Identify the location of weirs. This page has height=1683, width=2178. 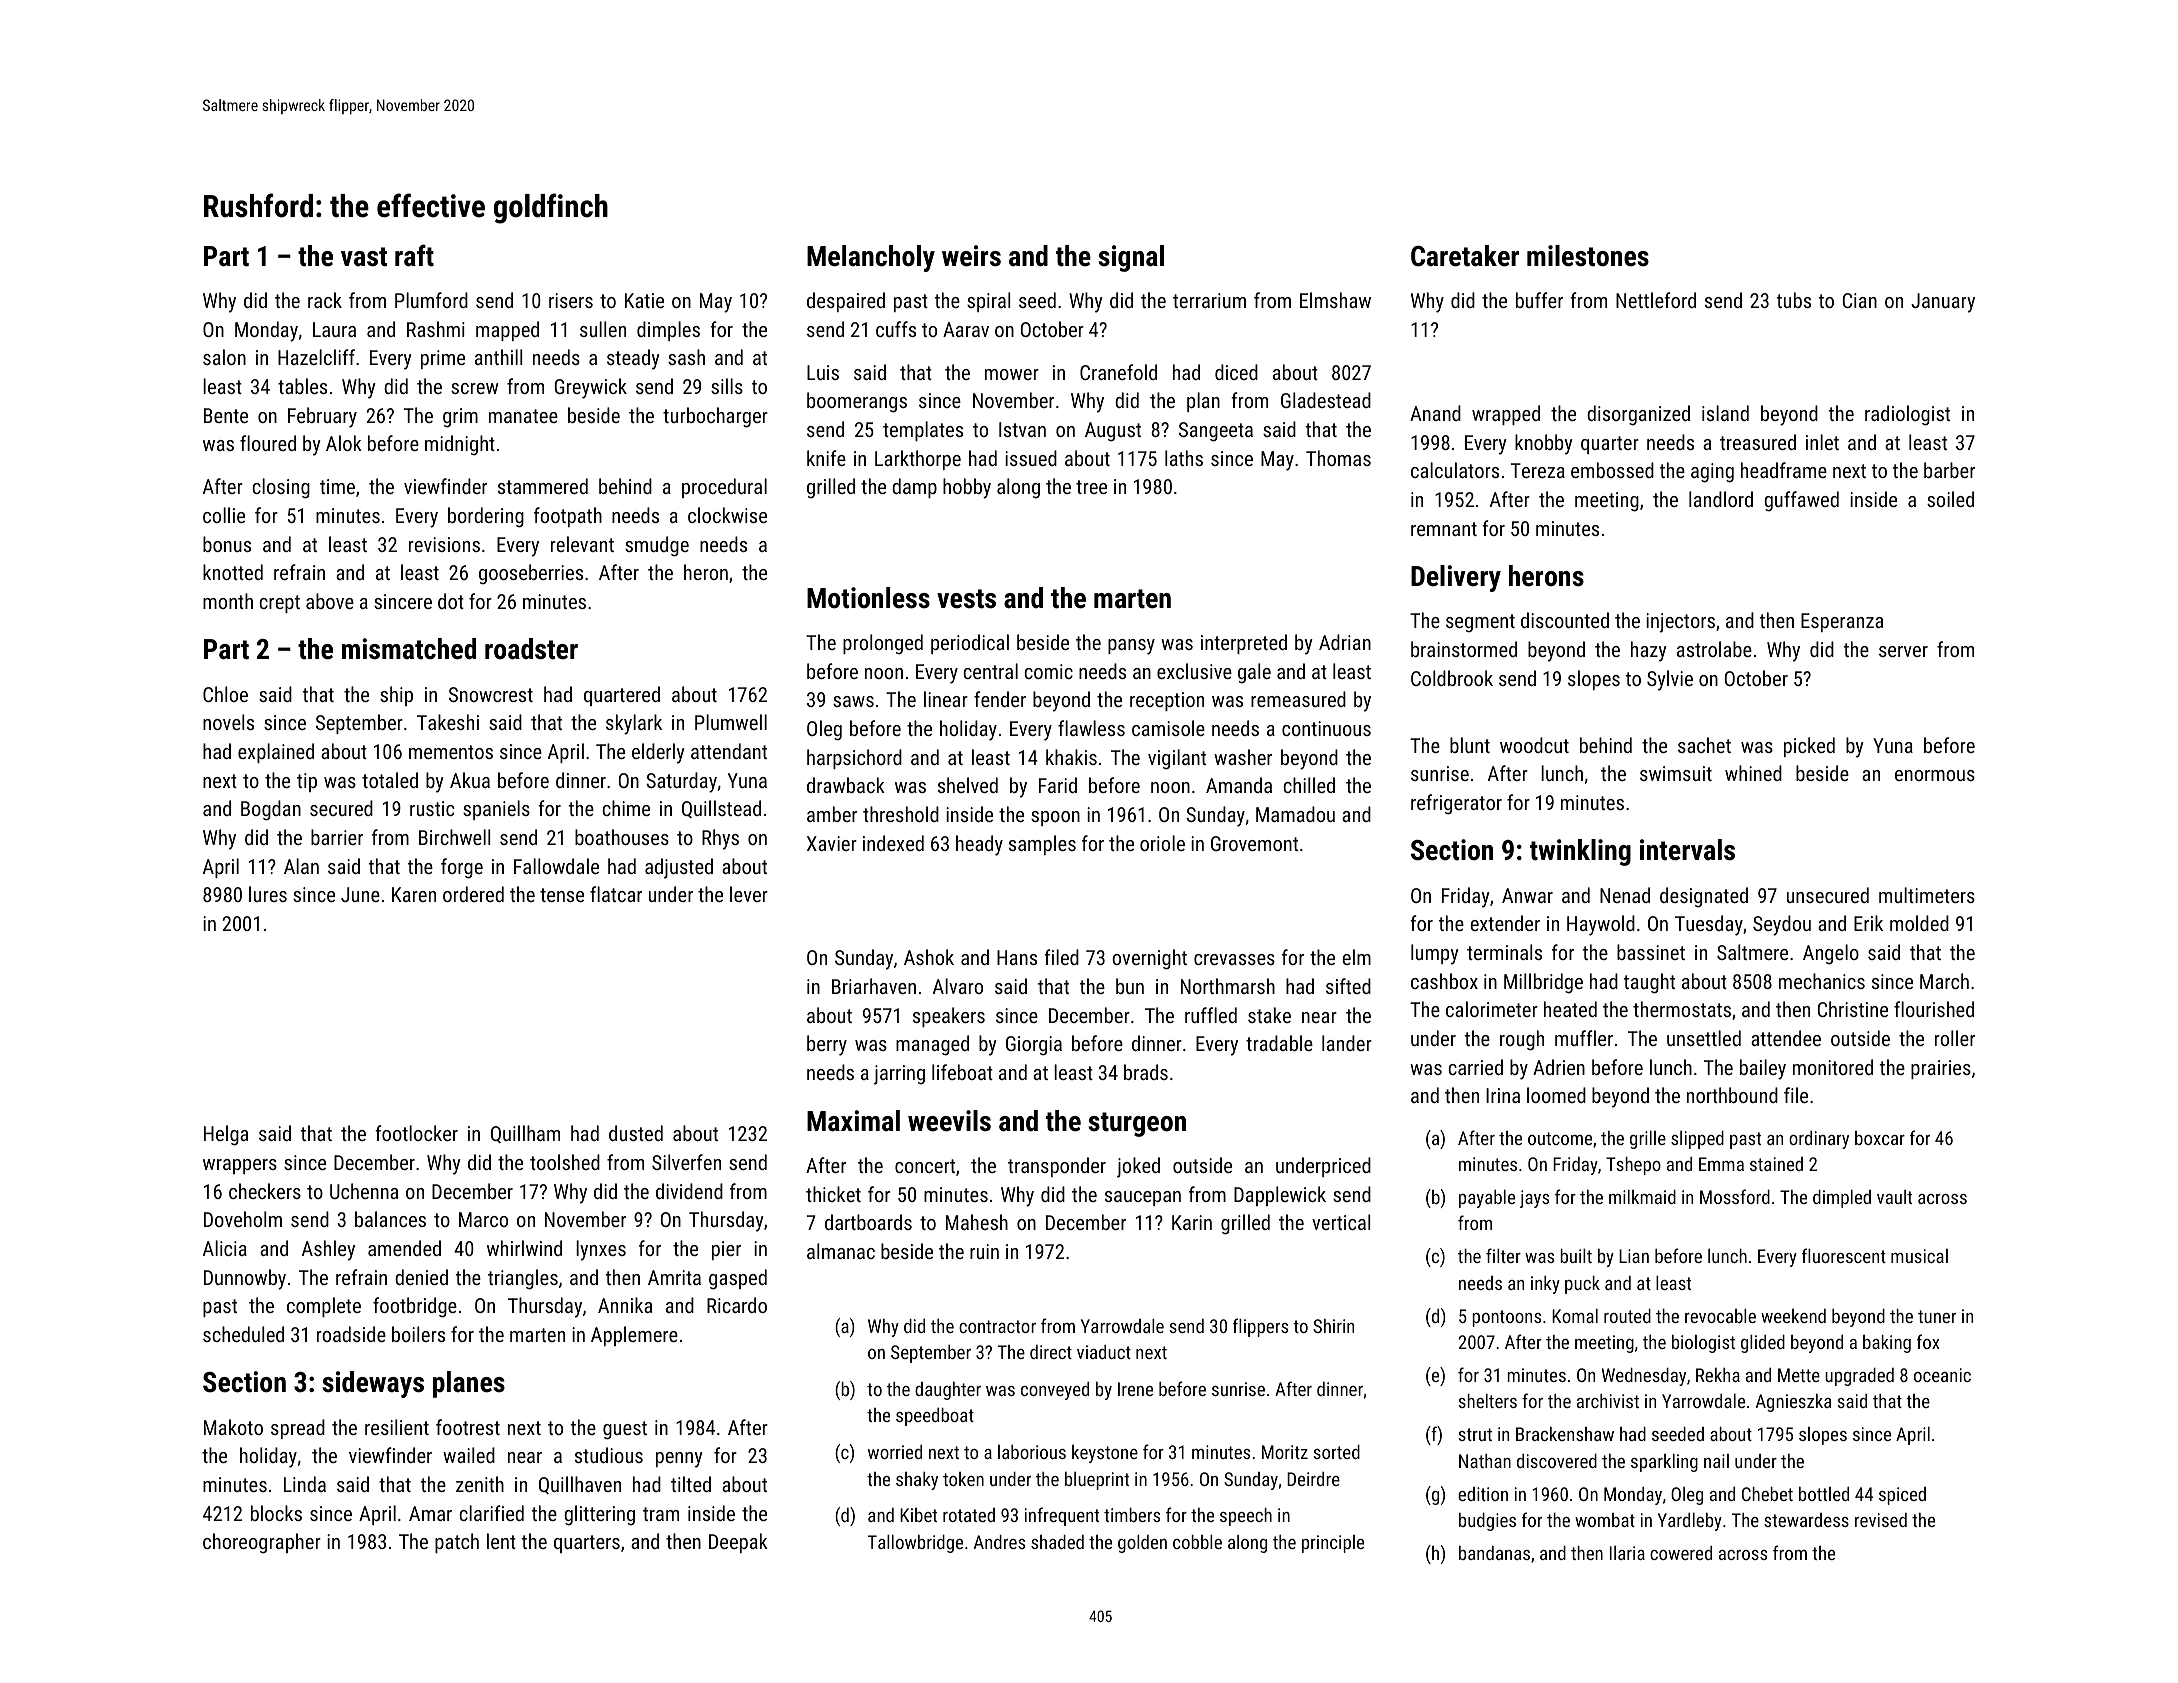
(971, 256).
